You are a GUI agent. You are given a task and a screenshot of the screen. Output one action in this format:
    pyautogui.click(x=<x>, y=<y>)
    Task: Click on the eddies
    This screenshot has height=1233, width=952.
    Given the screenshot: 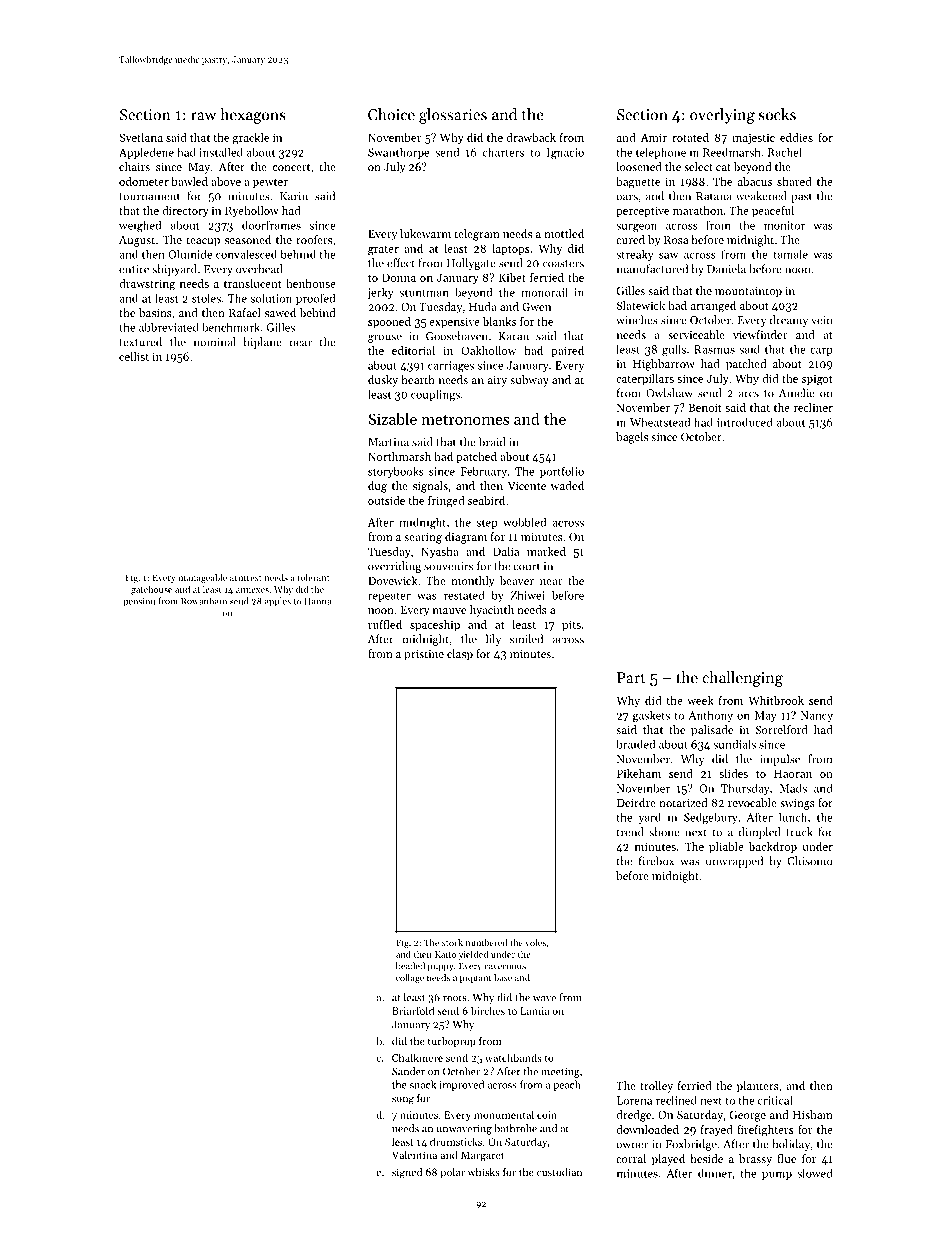 What is the action you would take?
    pyautogui.click(x=796, y=137)
